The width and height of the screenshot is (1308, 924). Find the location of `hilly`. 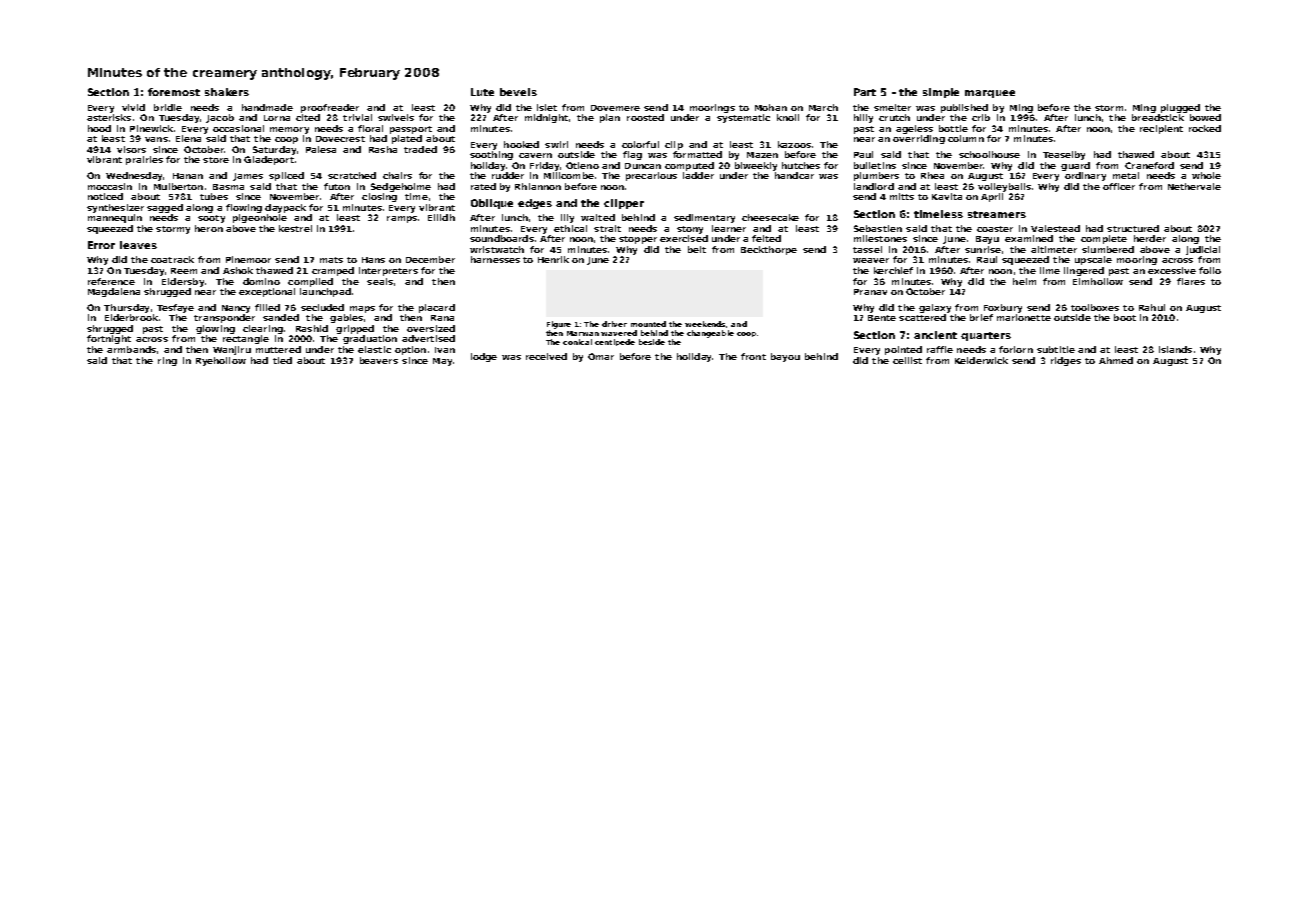

hilly is located at coordinates (863, 118).
